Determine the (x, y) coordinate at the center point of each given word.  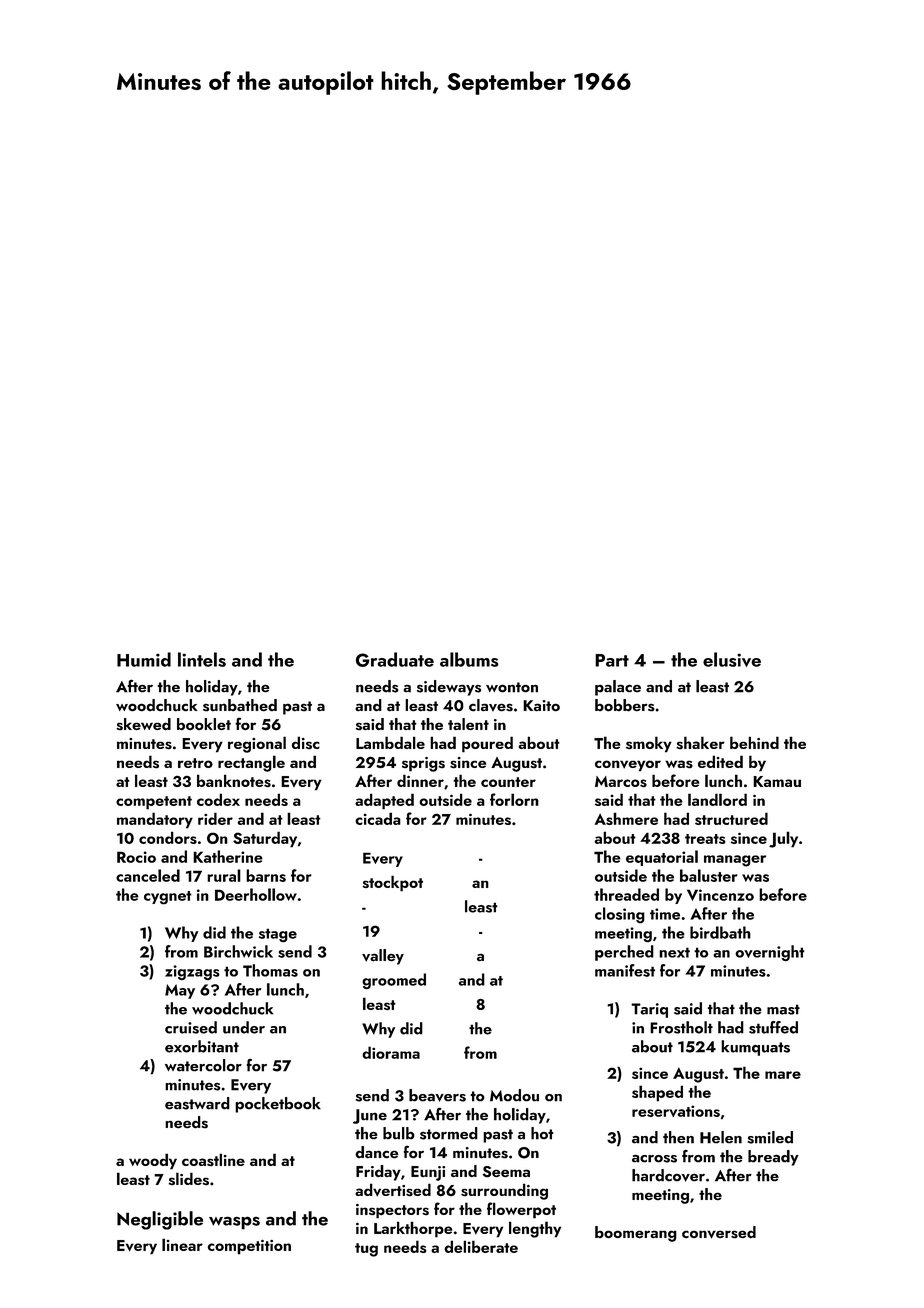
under (244, 1027)
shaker (700, 743)
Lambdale (390, 742)
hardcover (668, 1175)
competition (249, 1247)
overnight (770, 953)
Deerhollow (256, 894)
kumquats (755, 1048)
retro (195, 763)
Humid (144, 659)
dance (376, 1152)
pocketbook (278, 1105)
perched (624, 953)
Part (612, 660)
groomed (394, 981)
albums (469, 659)
